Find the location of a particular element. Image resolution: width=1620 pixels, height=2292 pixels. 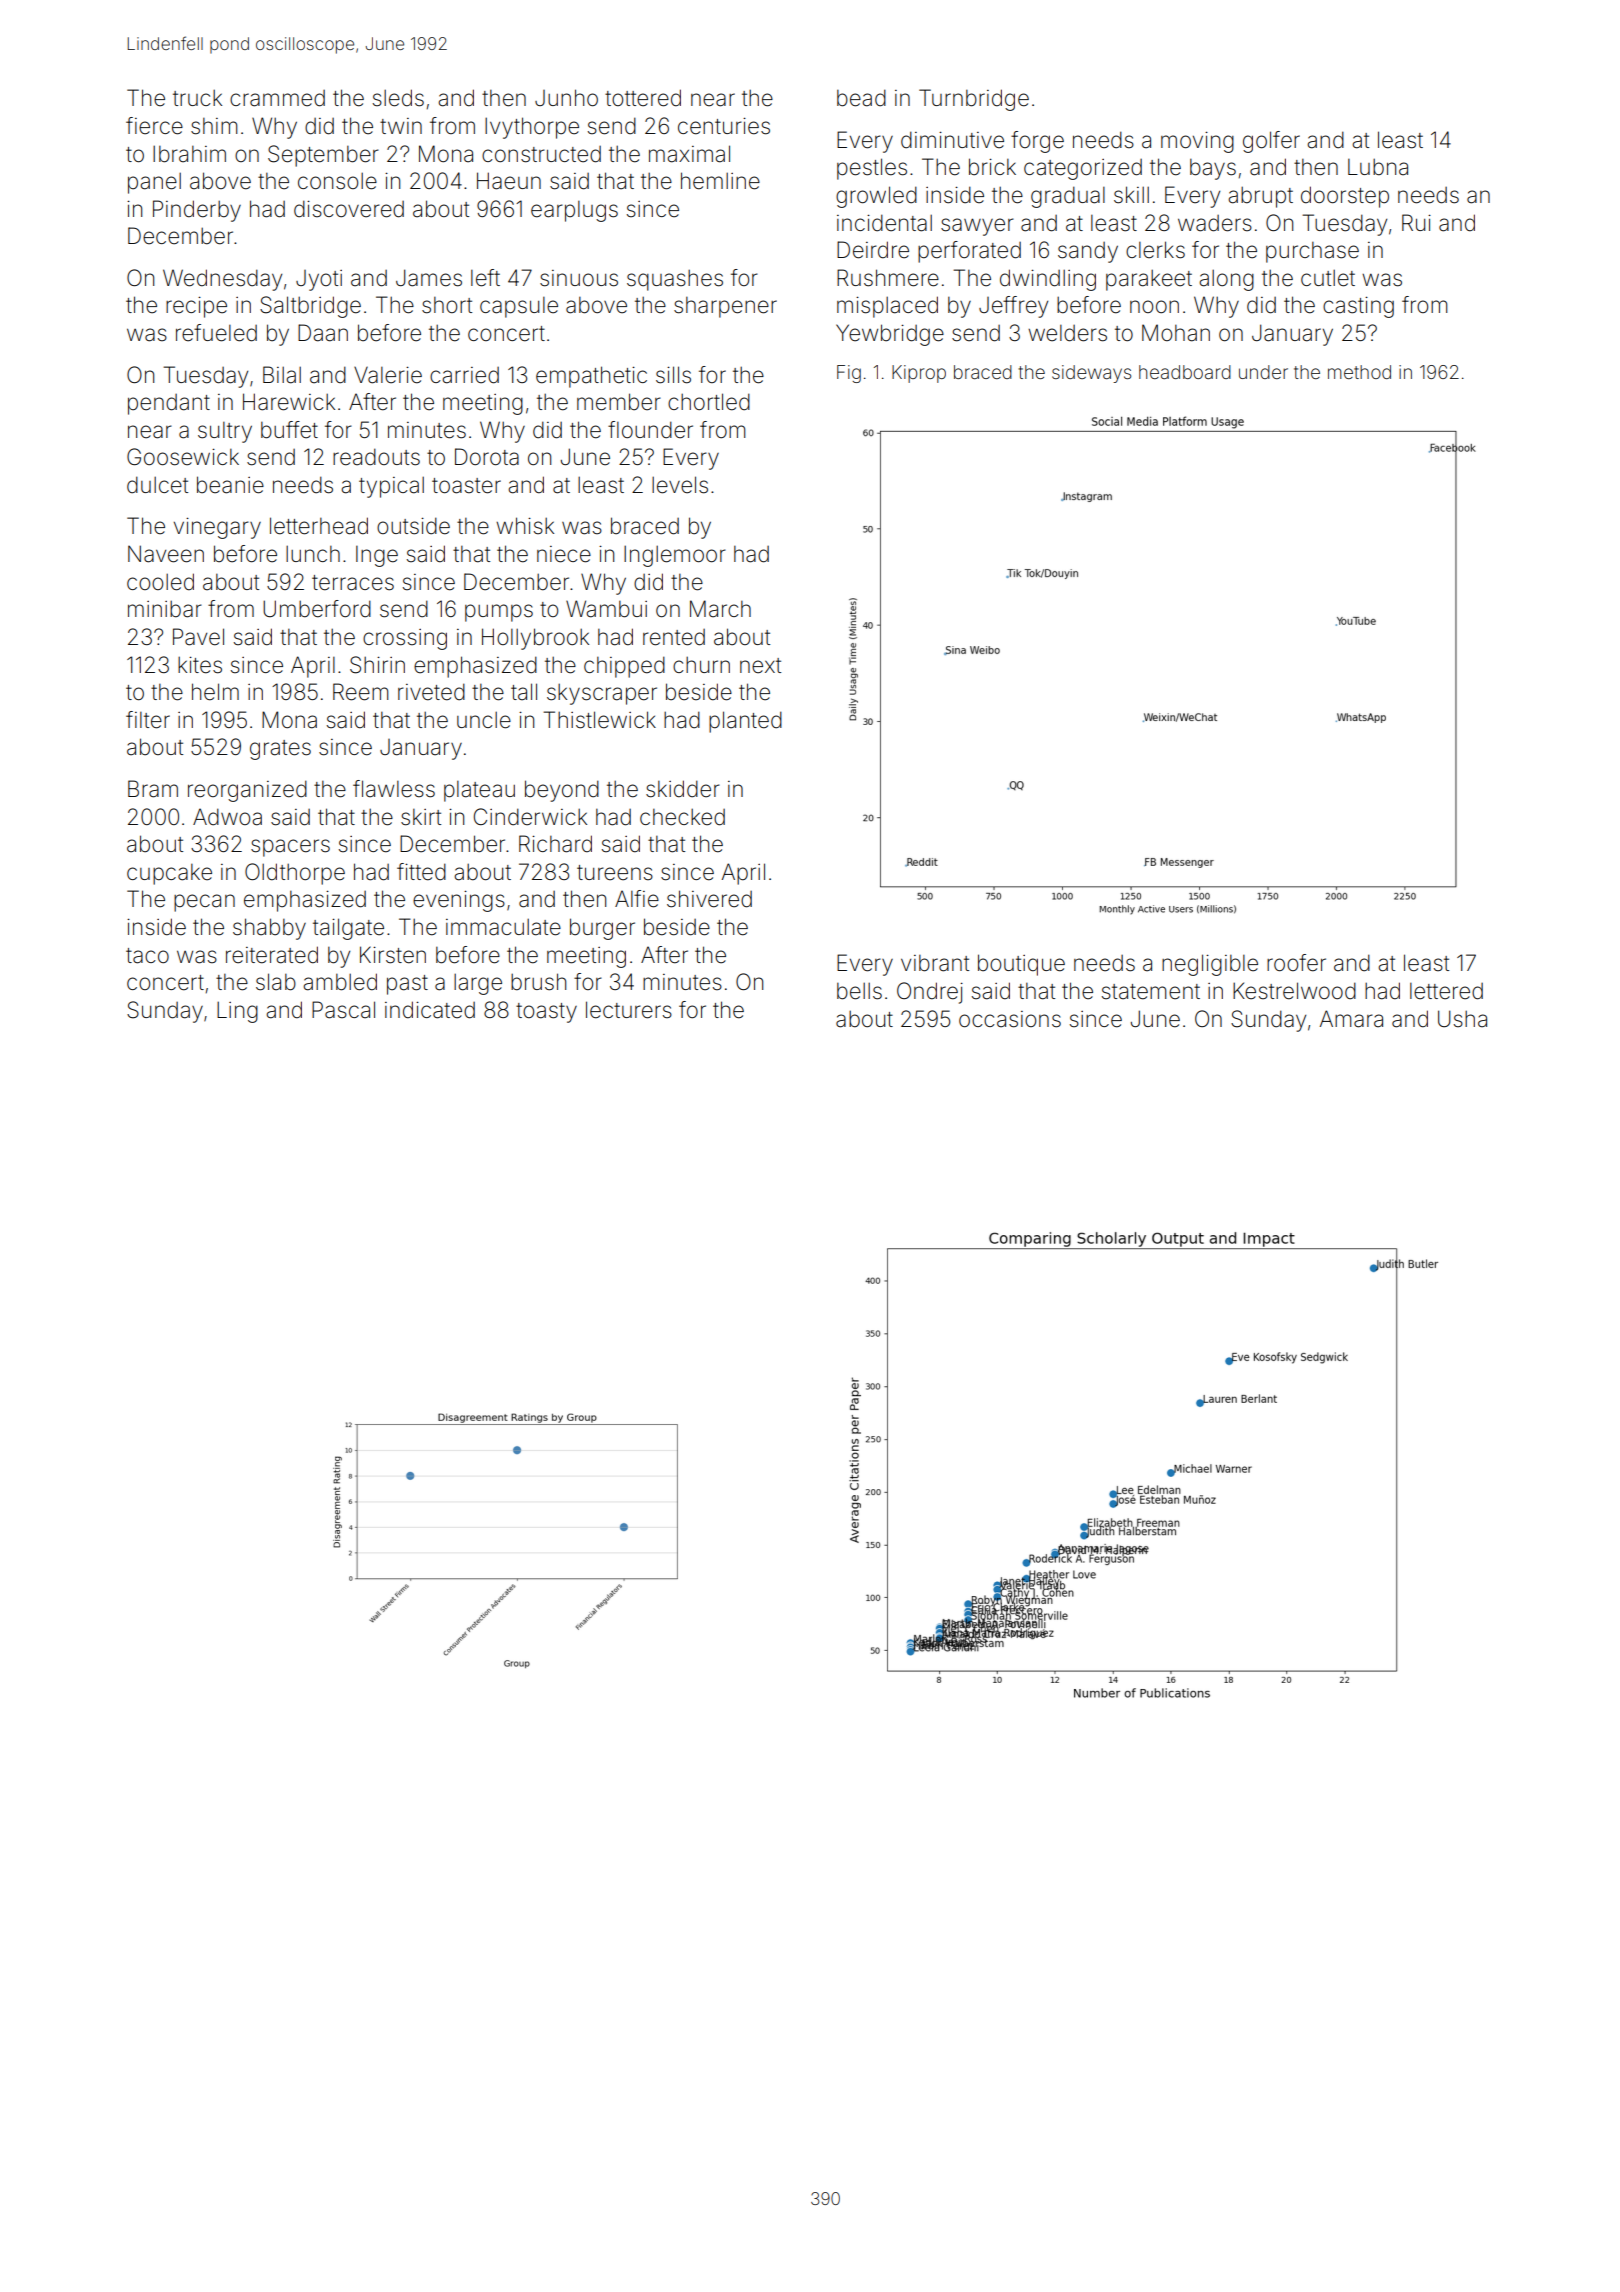

next is located at coordinates (760, 666).
